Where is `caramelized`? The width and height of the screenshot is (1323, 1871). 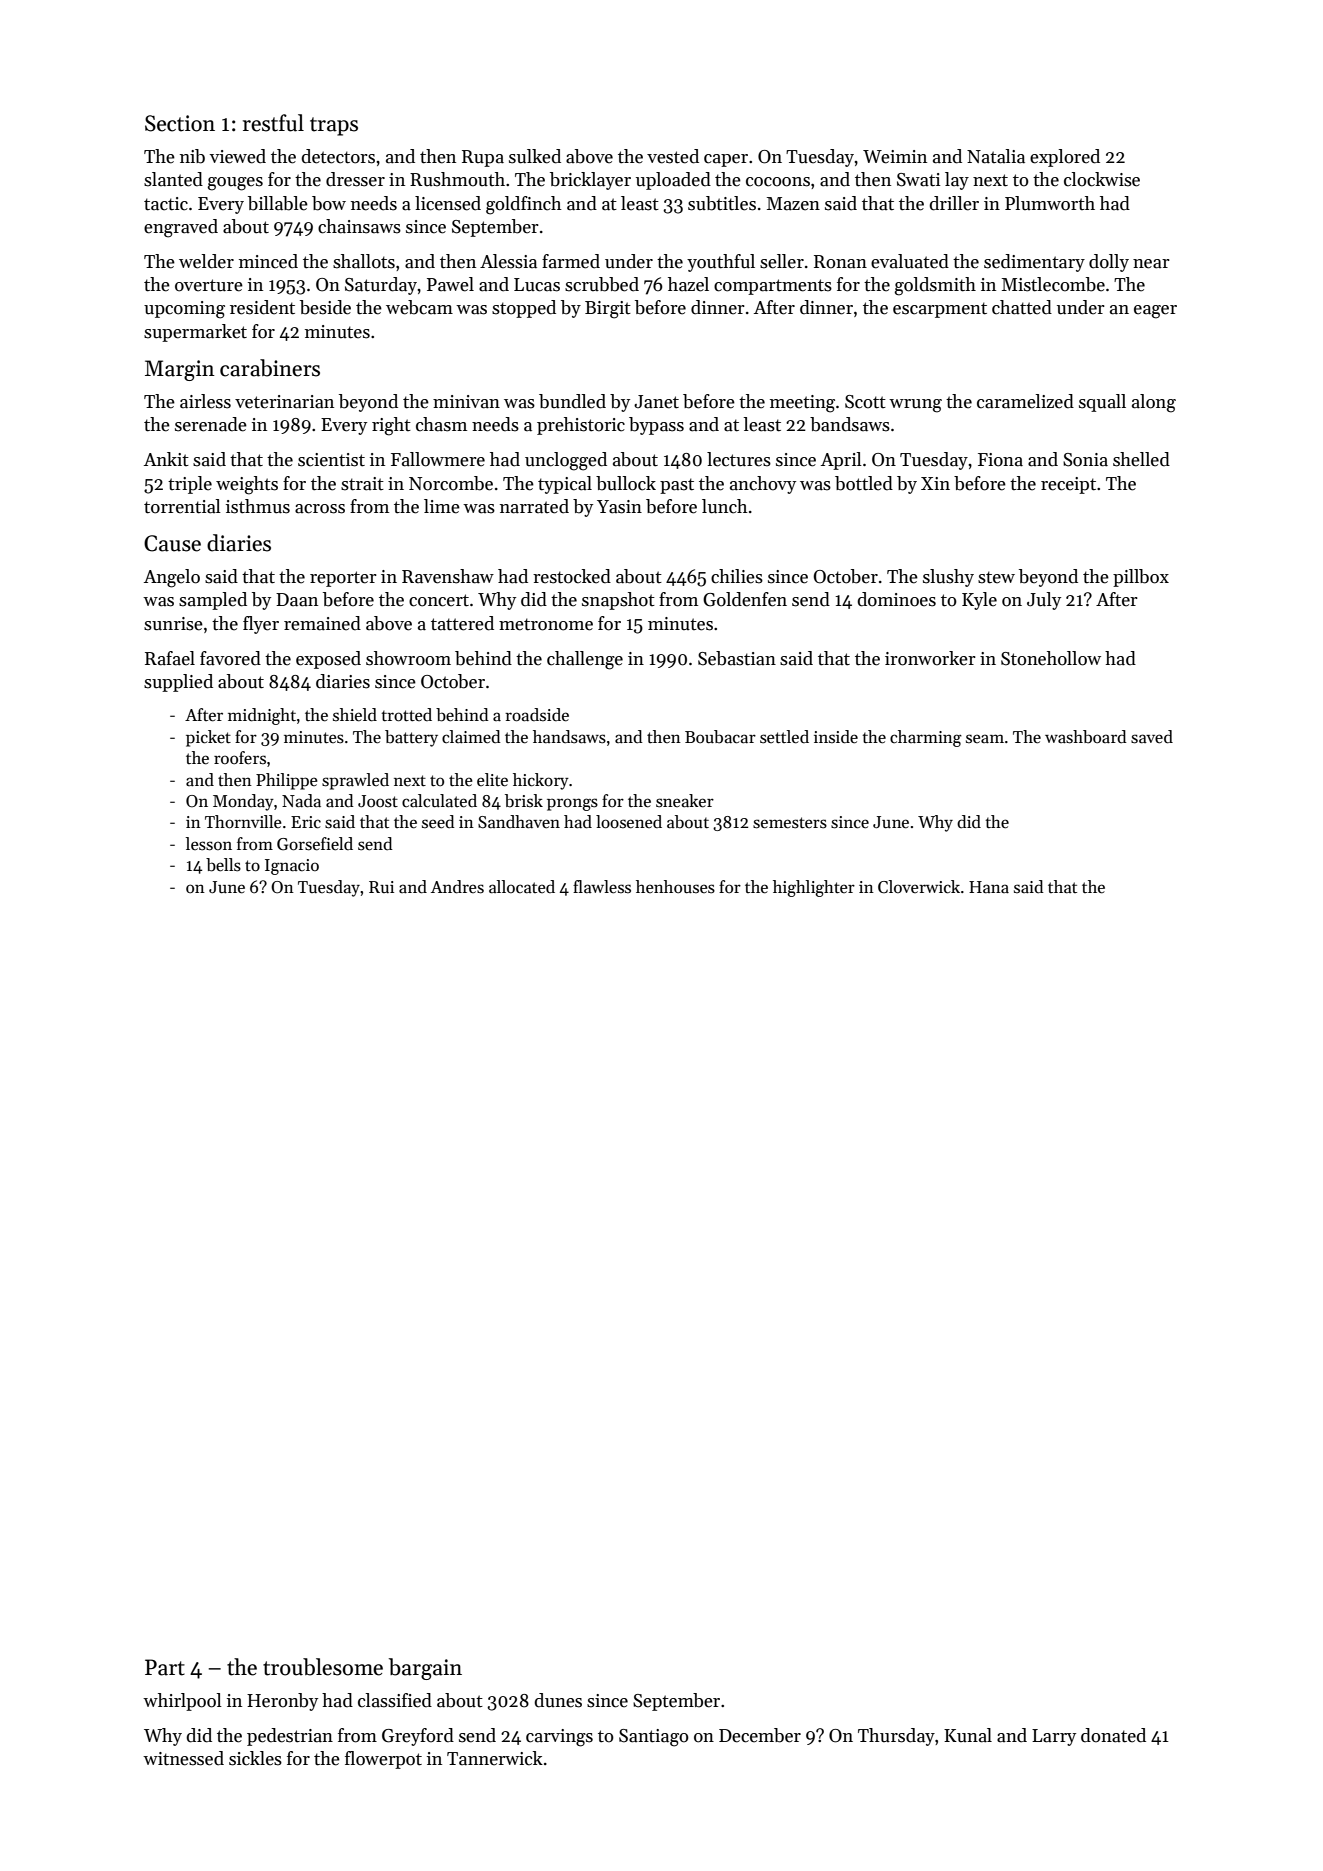
caramelized is located at coordinates (1025, 401).
